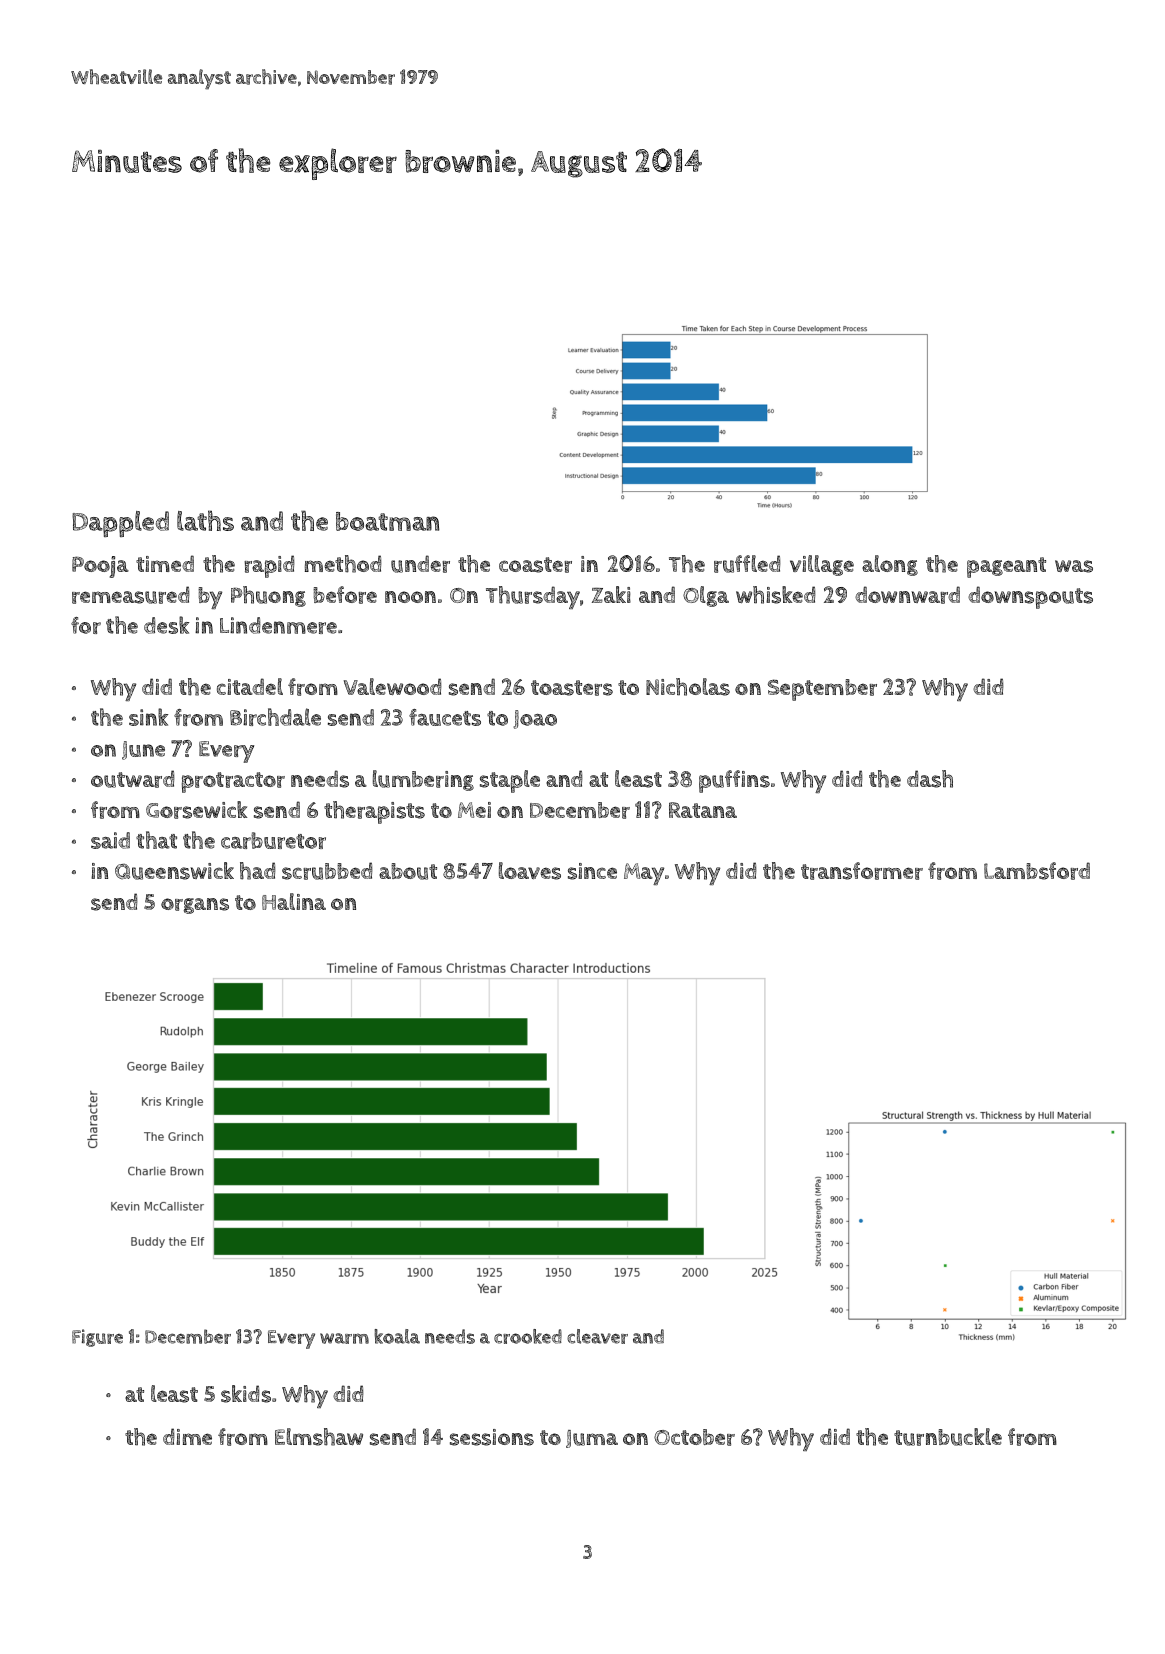 Image resolution: width=1165 pixels, height=1654 pixels. I want to click on protractor, so click(233, 782).
